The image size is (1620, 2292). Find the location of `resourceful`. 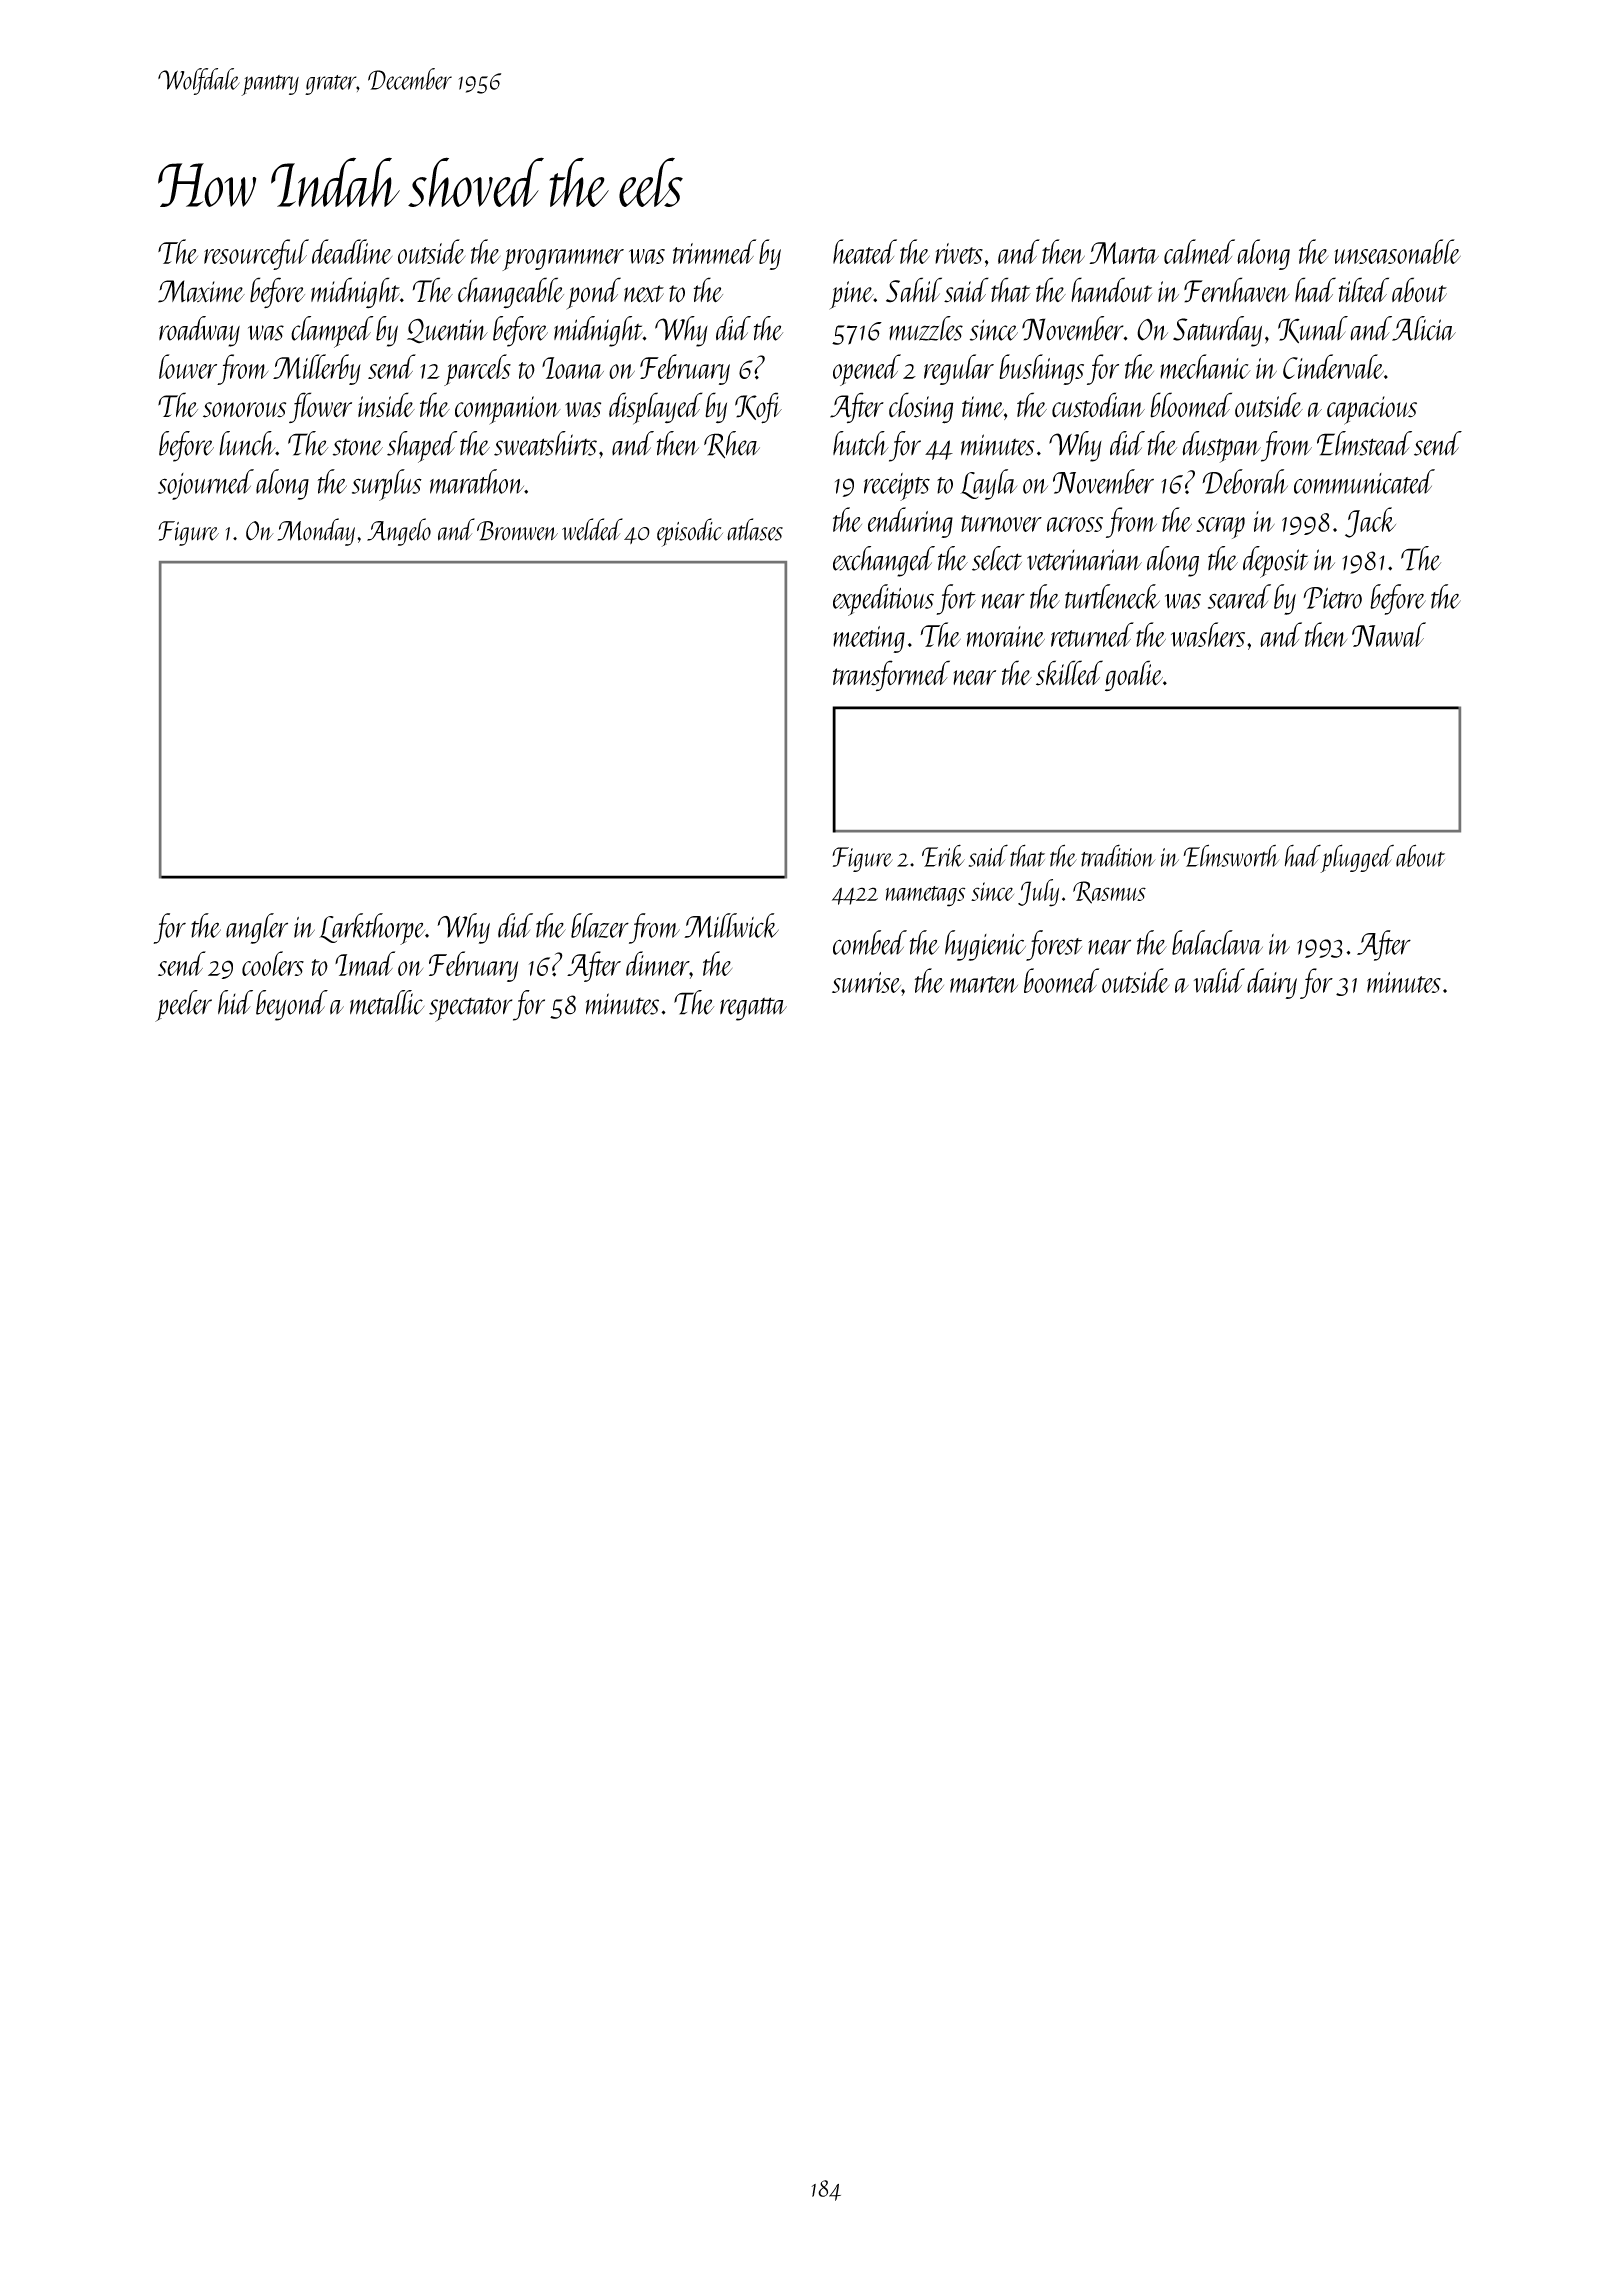

resourceful is located at coordinates (256, 254).
